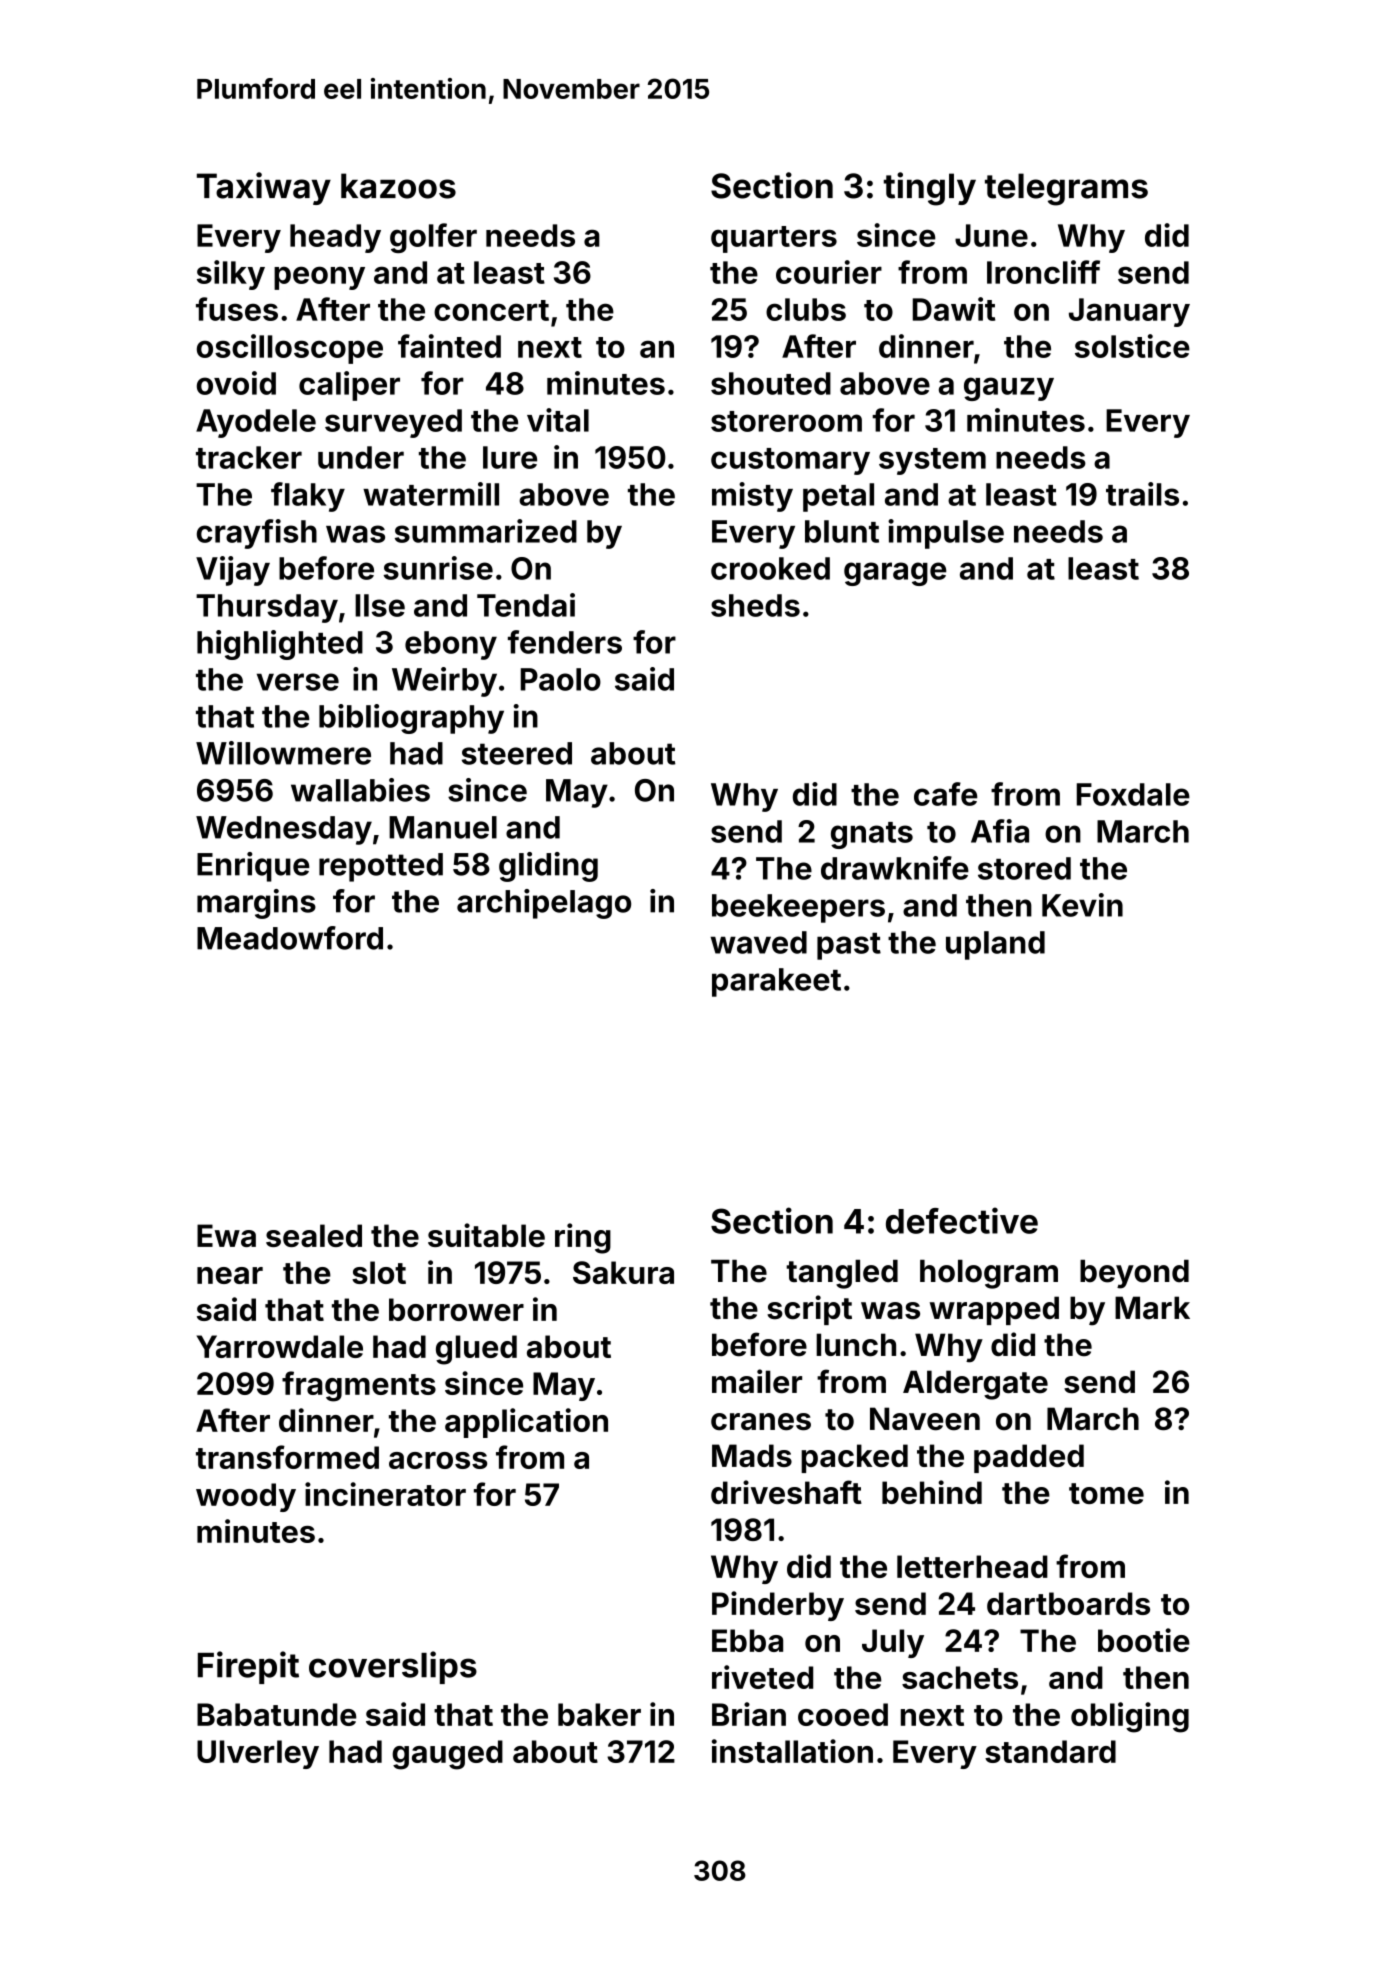  I want to click on verse, so click(298, 682).
